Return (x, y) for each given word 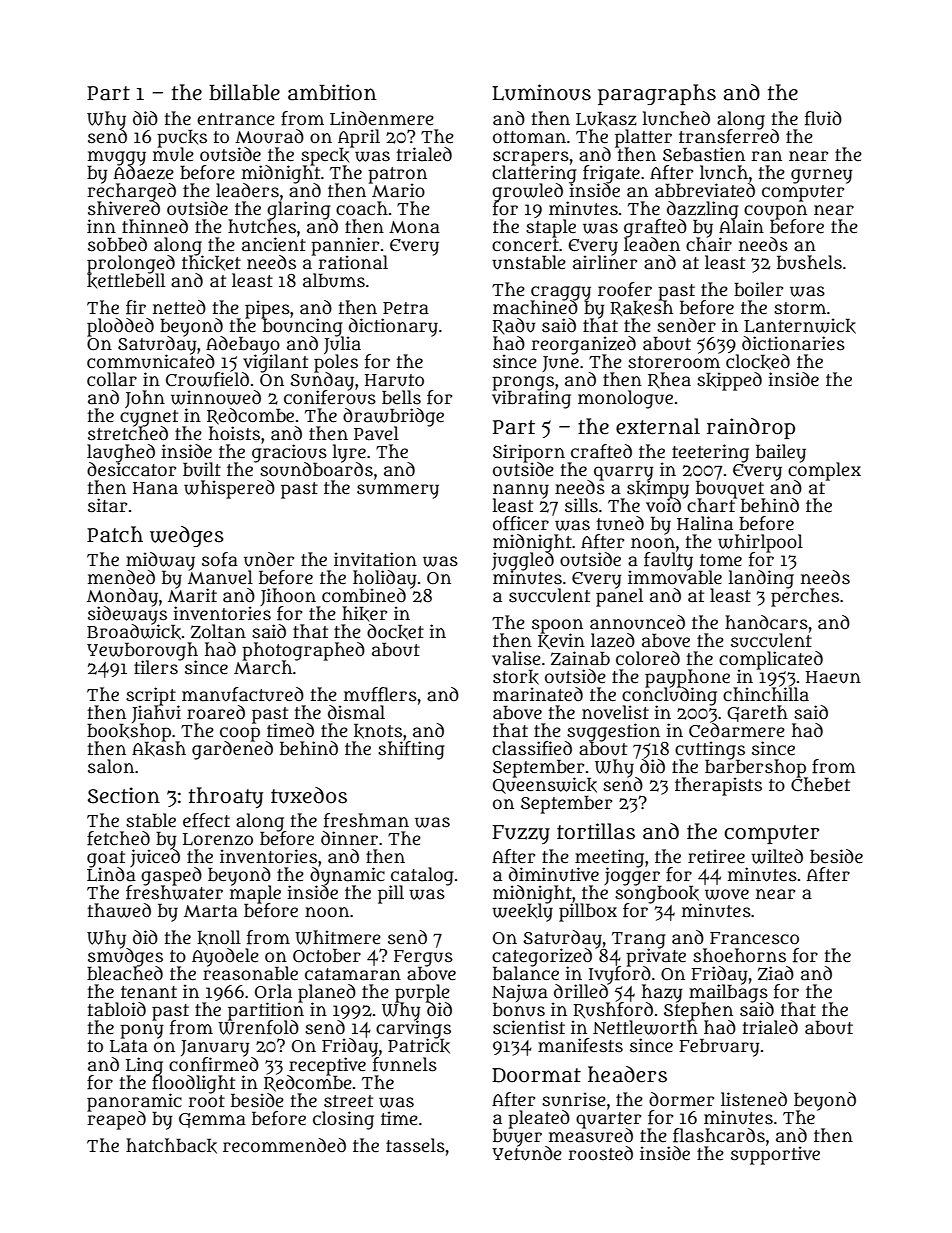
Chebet (820, 785)
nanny (521, 491)
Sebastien (704, 154)
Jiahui (156, 715)
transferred (729, 136)
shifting (411, 750)
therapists (718, 786)
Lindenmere (382, 118)
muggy (117, 158)
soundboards (316, 470)
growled (527, 192)
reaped (116, 1120)
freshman (366, 820)
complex (824, 471)
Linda (111, 874)
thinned (155, 226)
